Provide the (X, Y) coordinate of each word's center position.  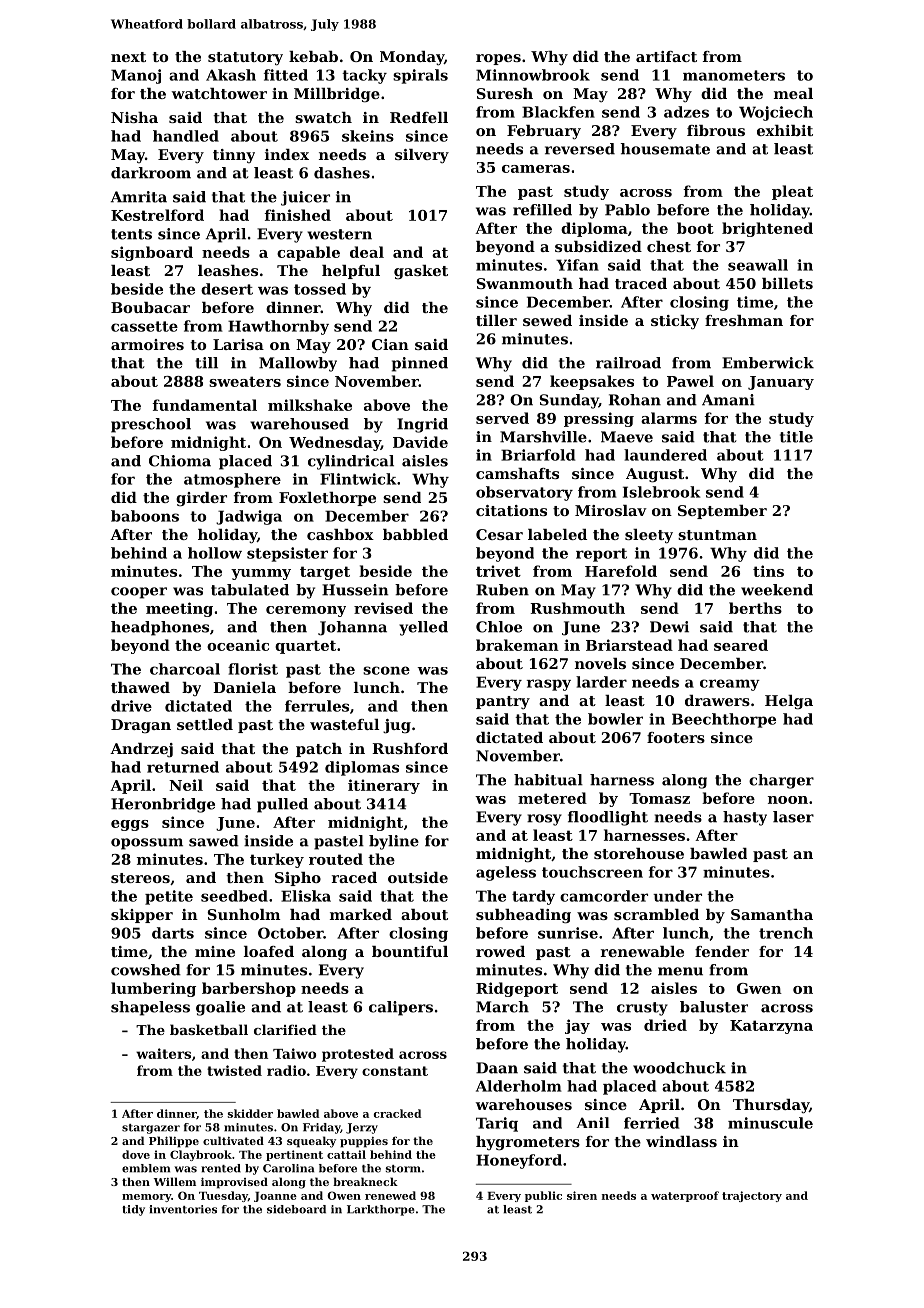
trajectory (752, 1196)
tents (131, 234)
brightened (767, 229)
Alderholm (519, 1086)
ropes (498, 59)
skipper (142, 916)
